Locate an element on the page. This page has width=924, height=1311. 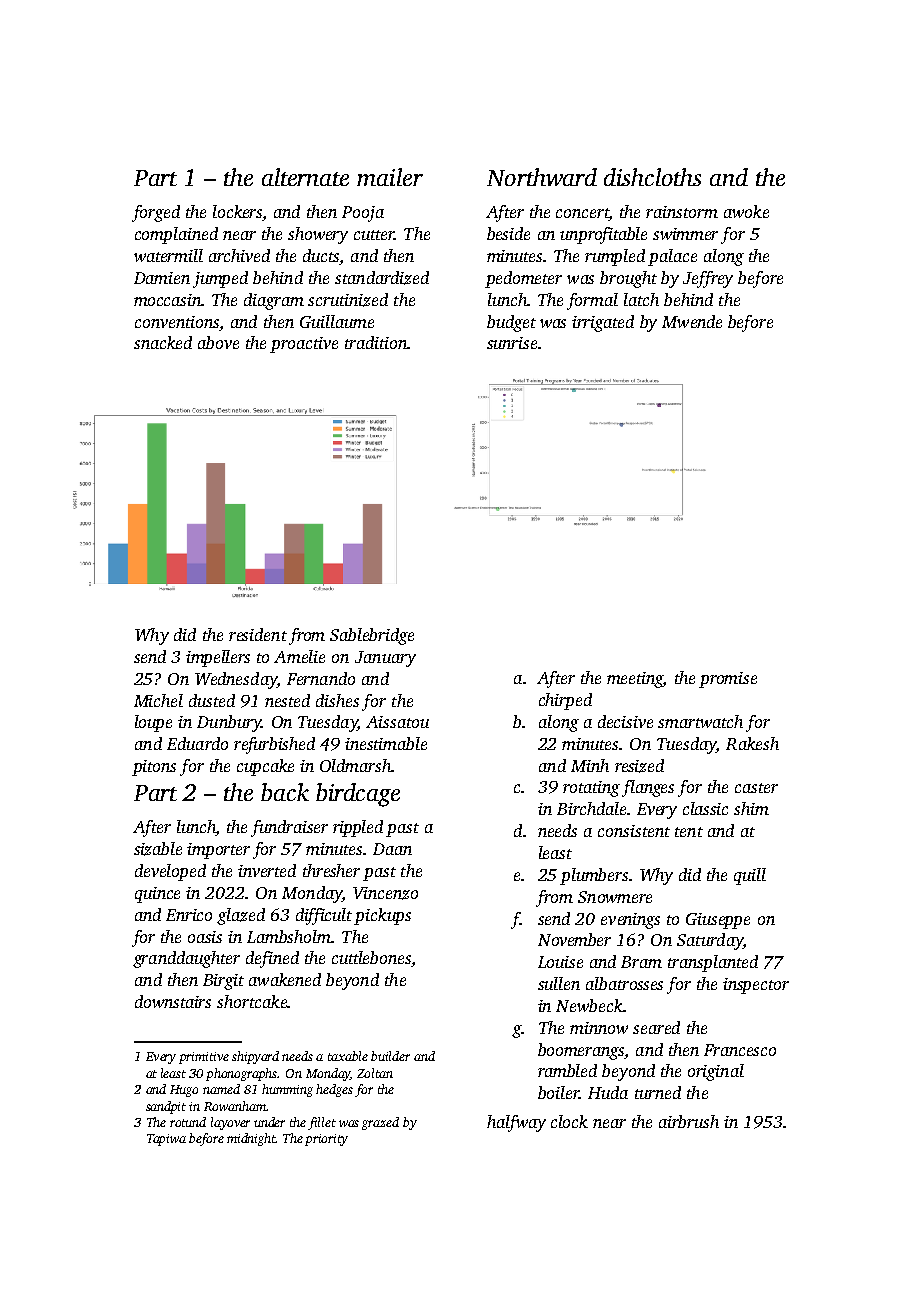
awoke is located at coordinates (746, 211).
